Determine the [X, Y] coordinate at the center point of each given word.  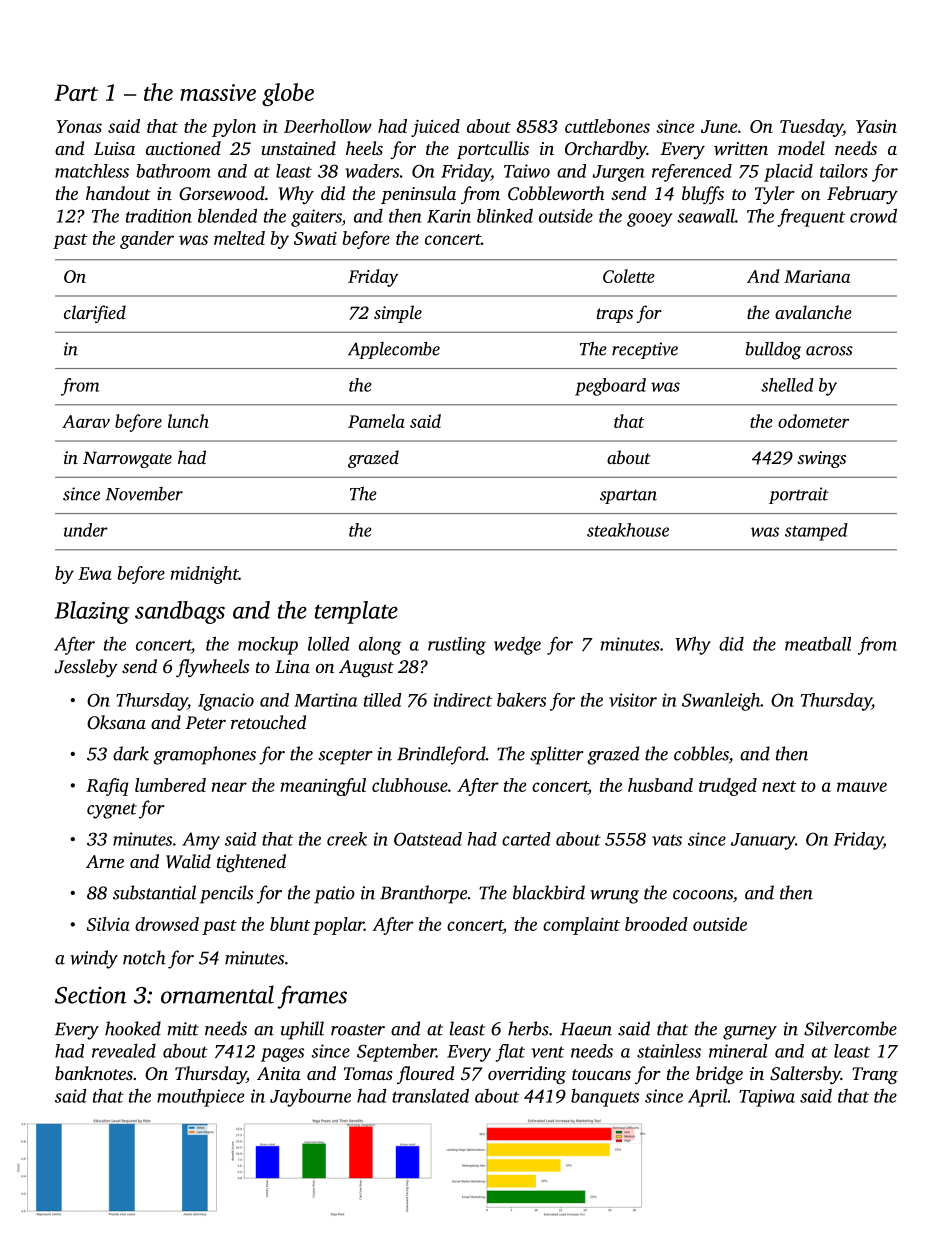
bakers [521, 700]
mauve [862, 787]
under [86, 530]
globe [288, 94]
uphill [302, 1030]
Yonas [79, 126]
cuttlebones [607, 126]
